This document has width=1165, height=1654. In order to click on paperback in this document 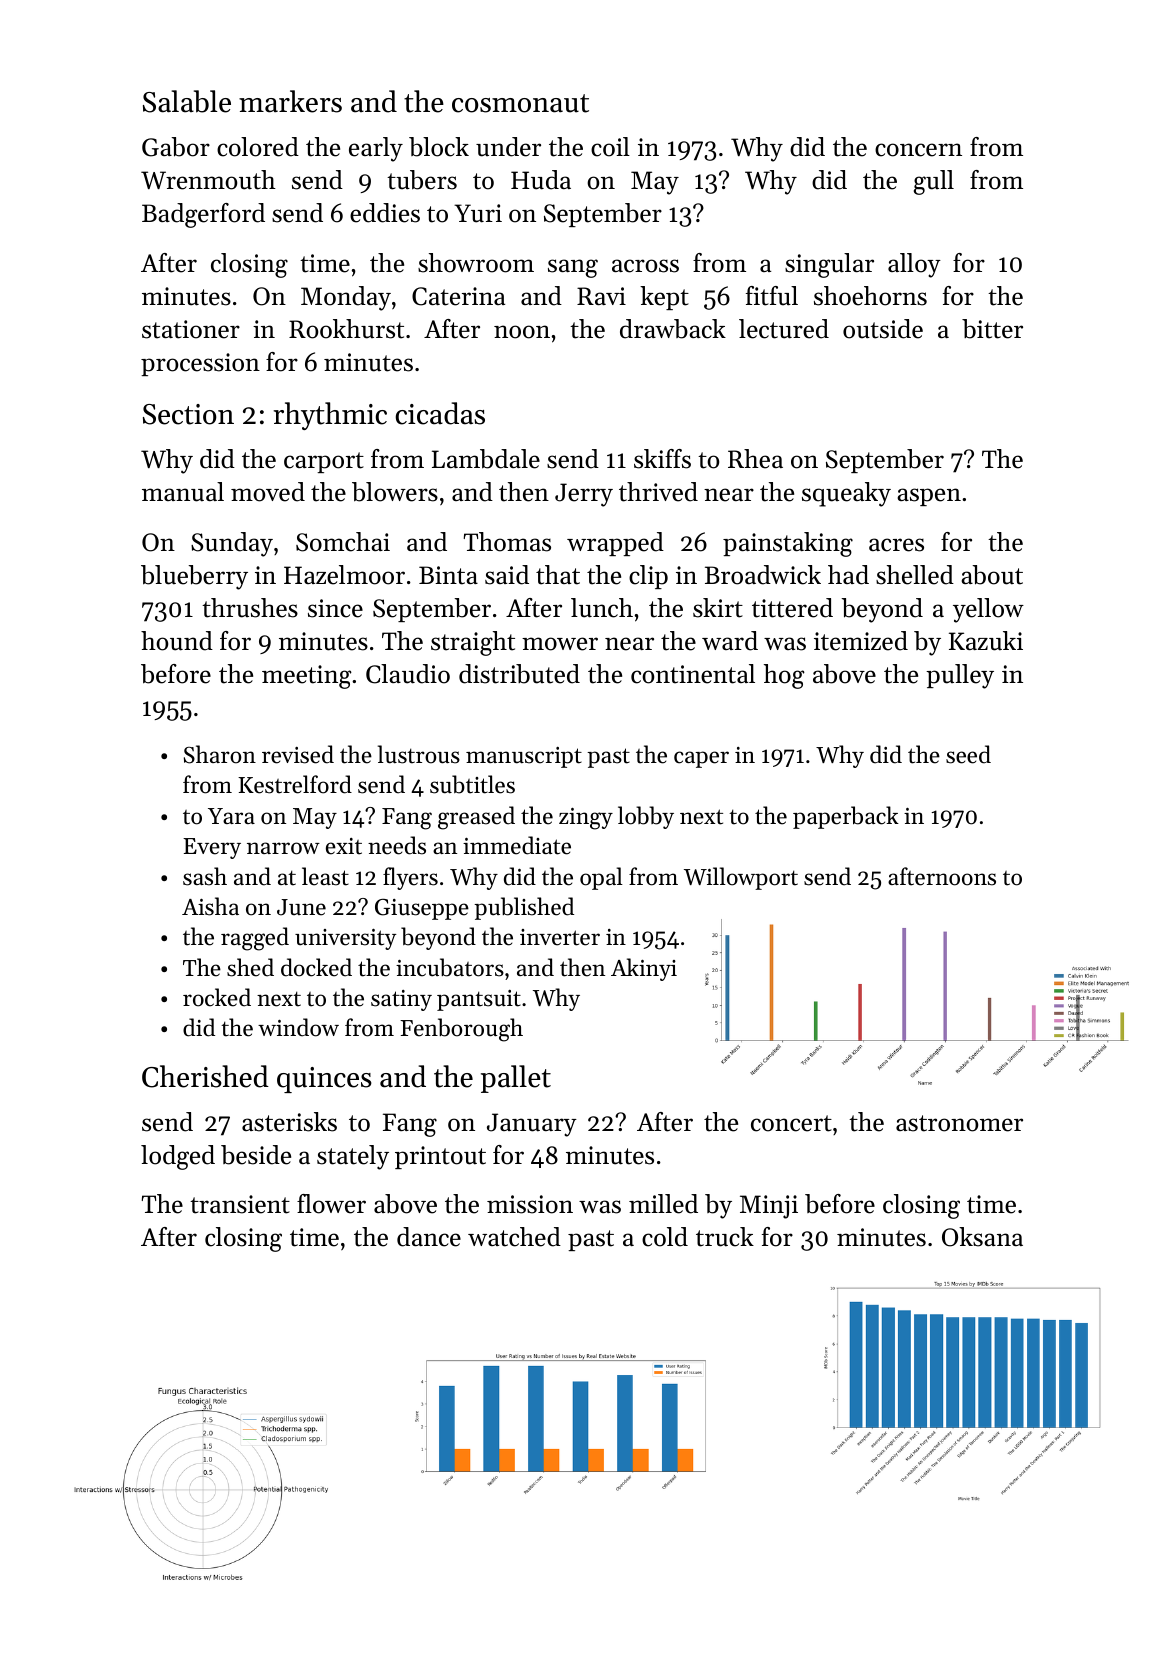, I will do `click(846, 817)`.
